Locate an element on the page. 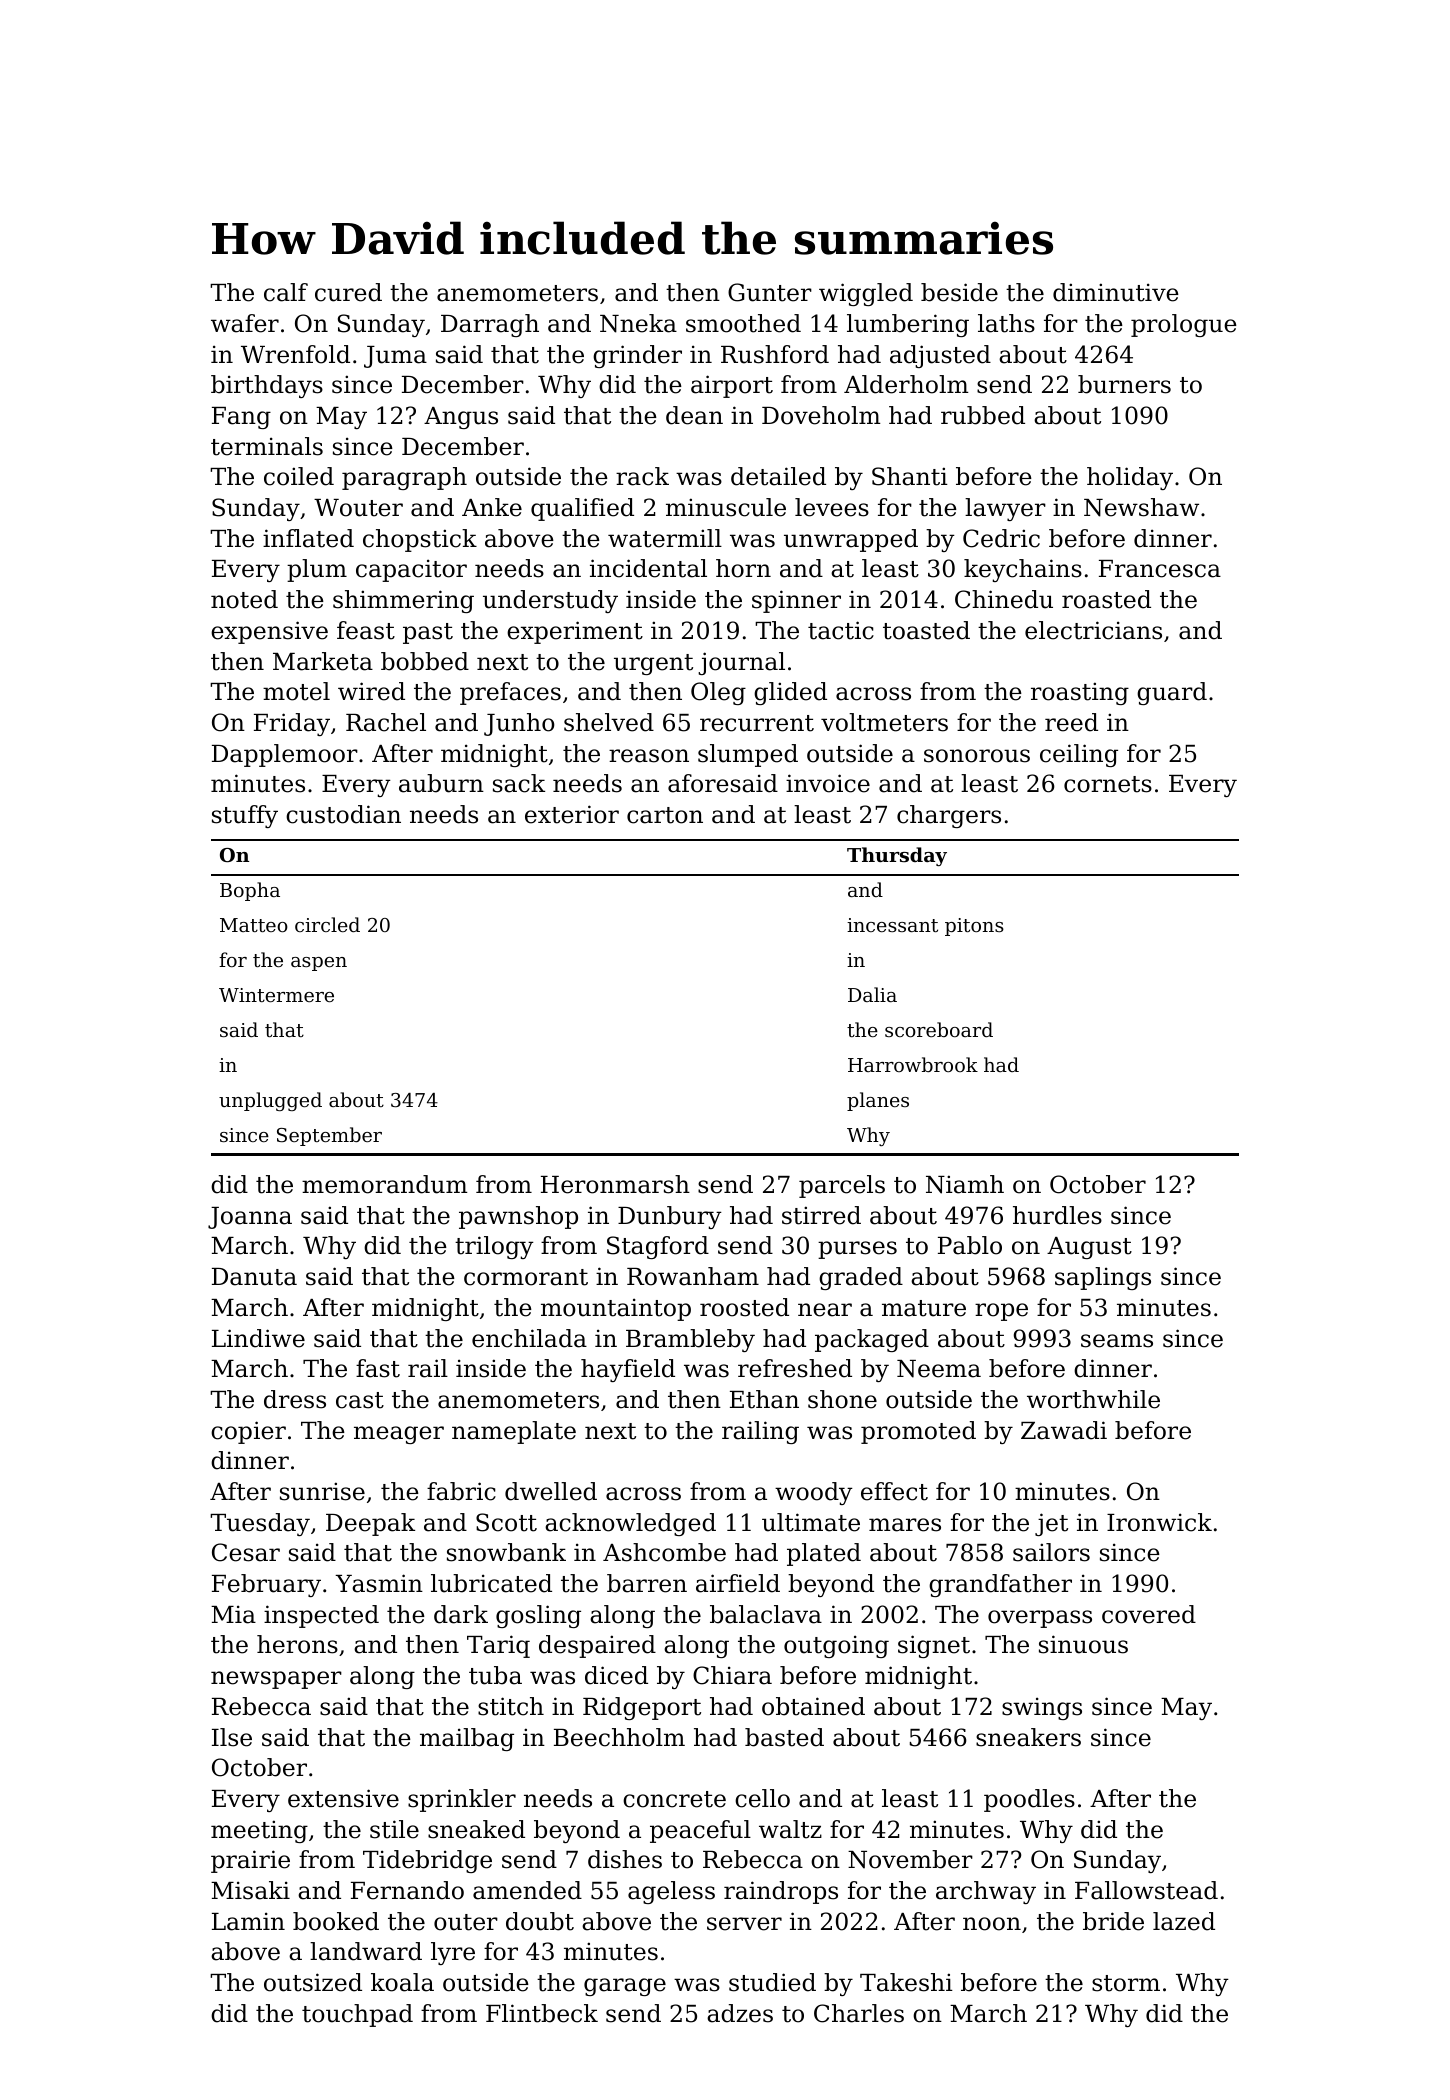 The height and width of the document is (2100, 1450). rubbed is located at coordinates (983, 415).
